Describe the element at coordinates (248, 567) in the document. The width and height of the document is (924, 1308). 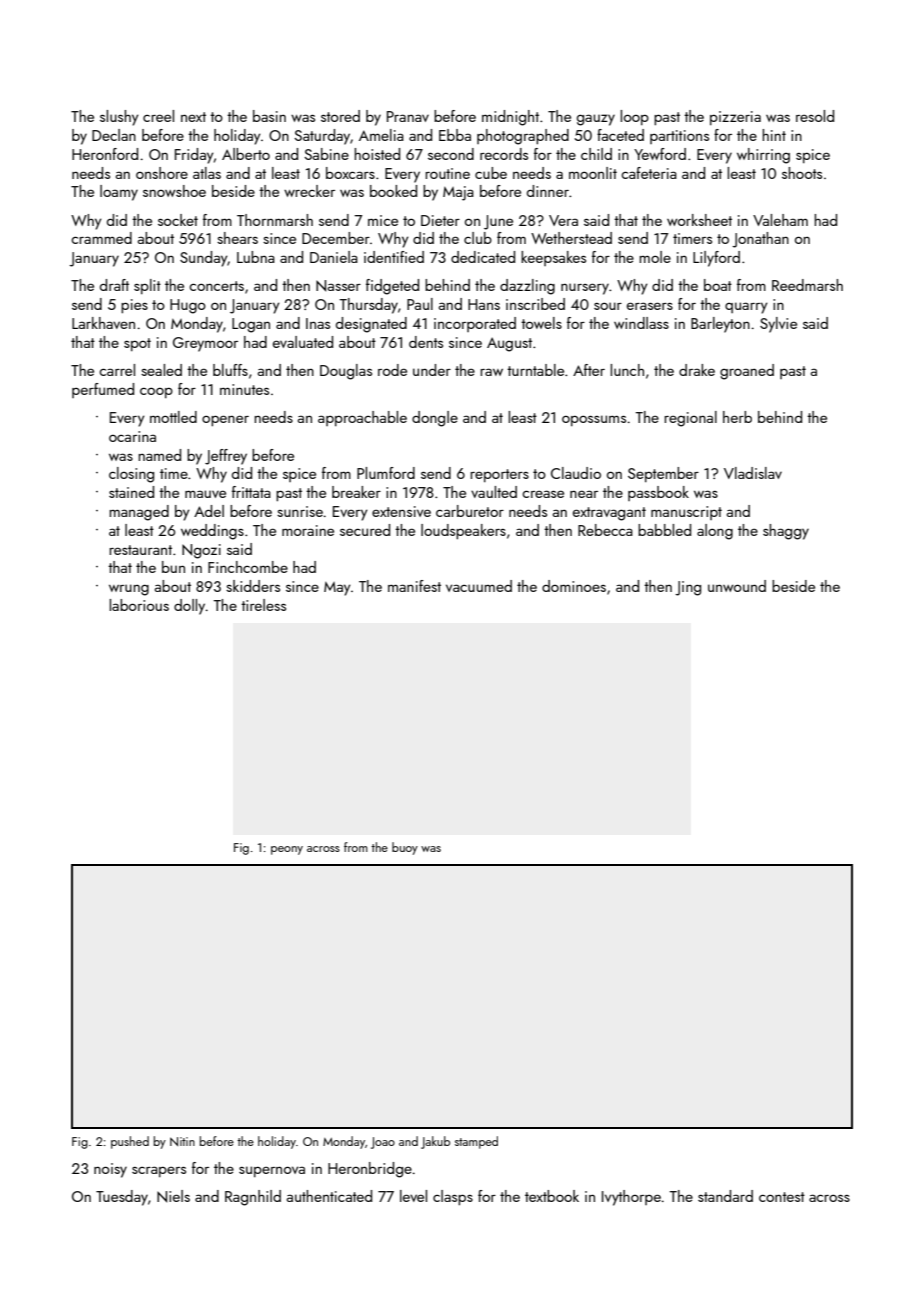
I see `Finchcombe` at that location.
